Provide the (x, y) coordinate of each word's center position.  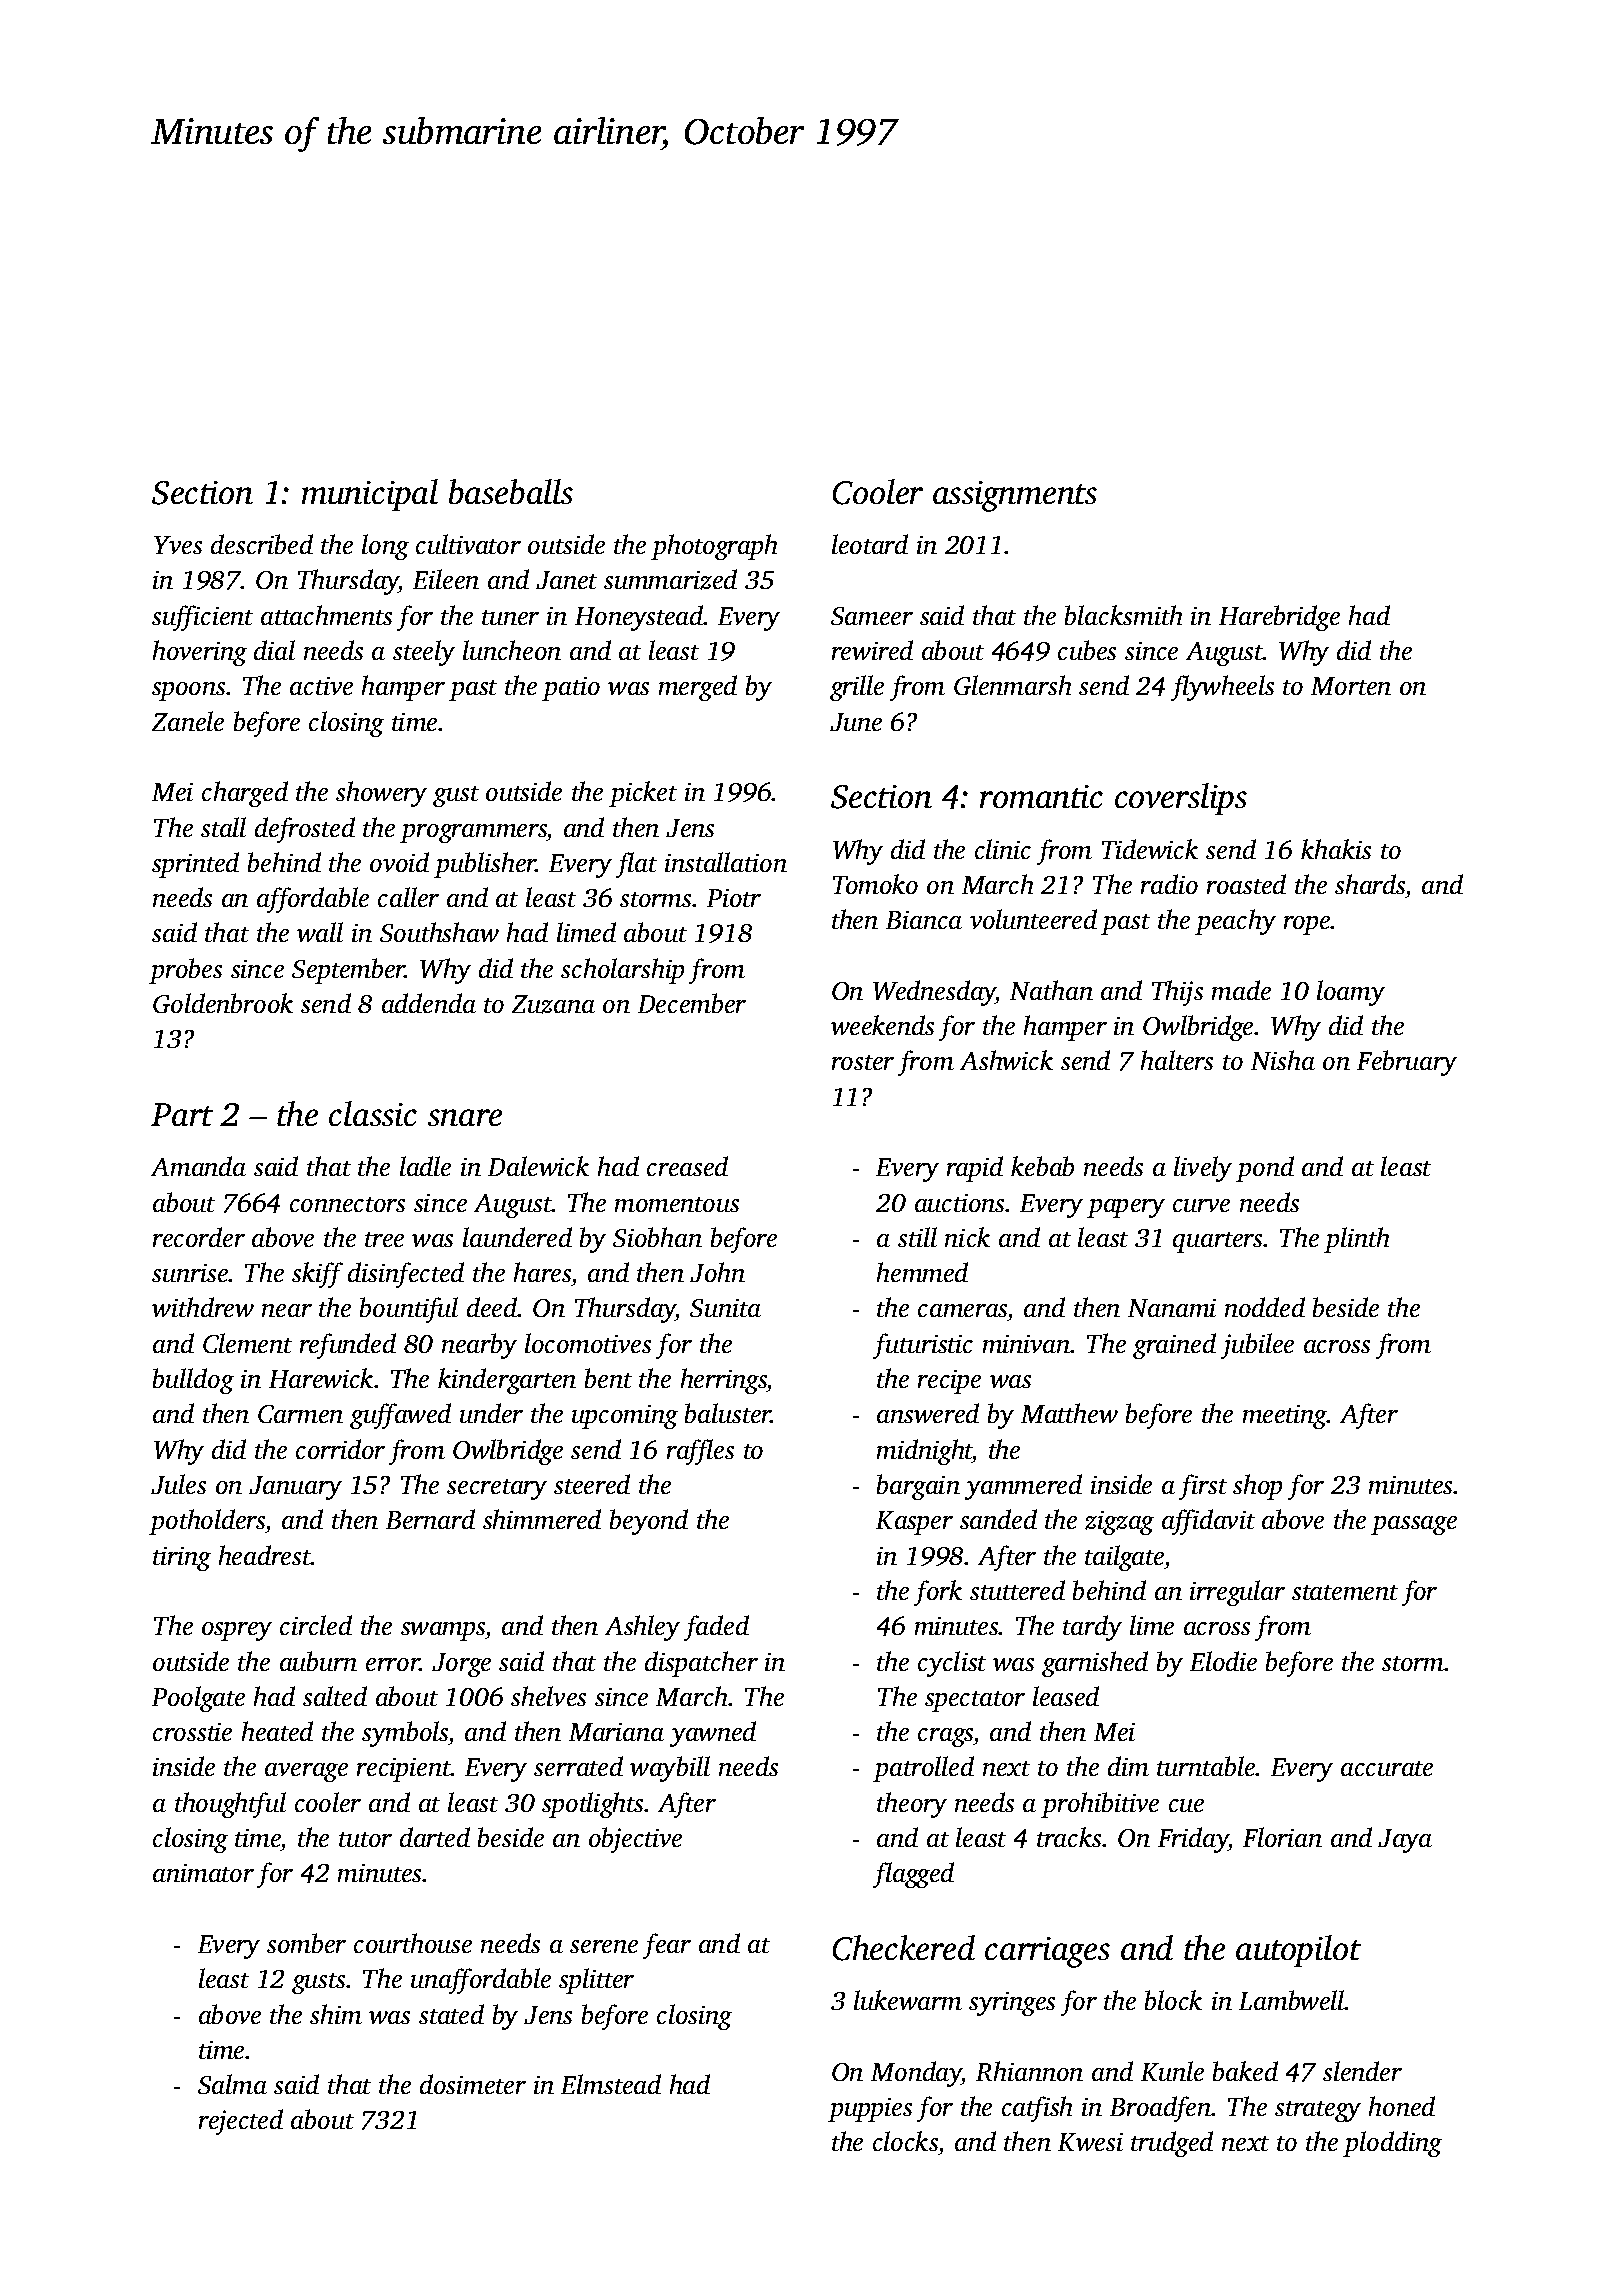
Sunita (725, 1308)
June (856, 722)
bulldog (193, 1381)
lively (1203, 1169)
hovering (200, 653)
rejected (241, 2122)
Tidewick (1150, 849)
